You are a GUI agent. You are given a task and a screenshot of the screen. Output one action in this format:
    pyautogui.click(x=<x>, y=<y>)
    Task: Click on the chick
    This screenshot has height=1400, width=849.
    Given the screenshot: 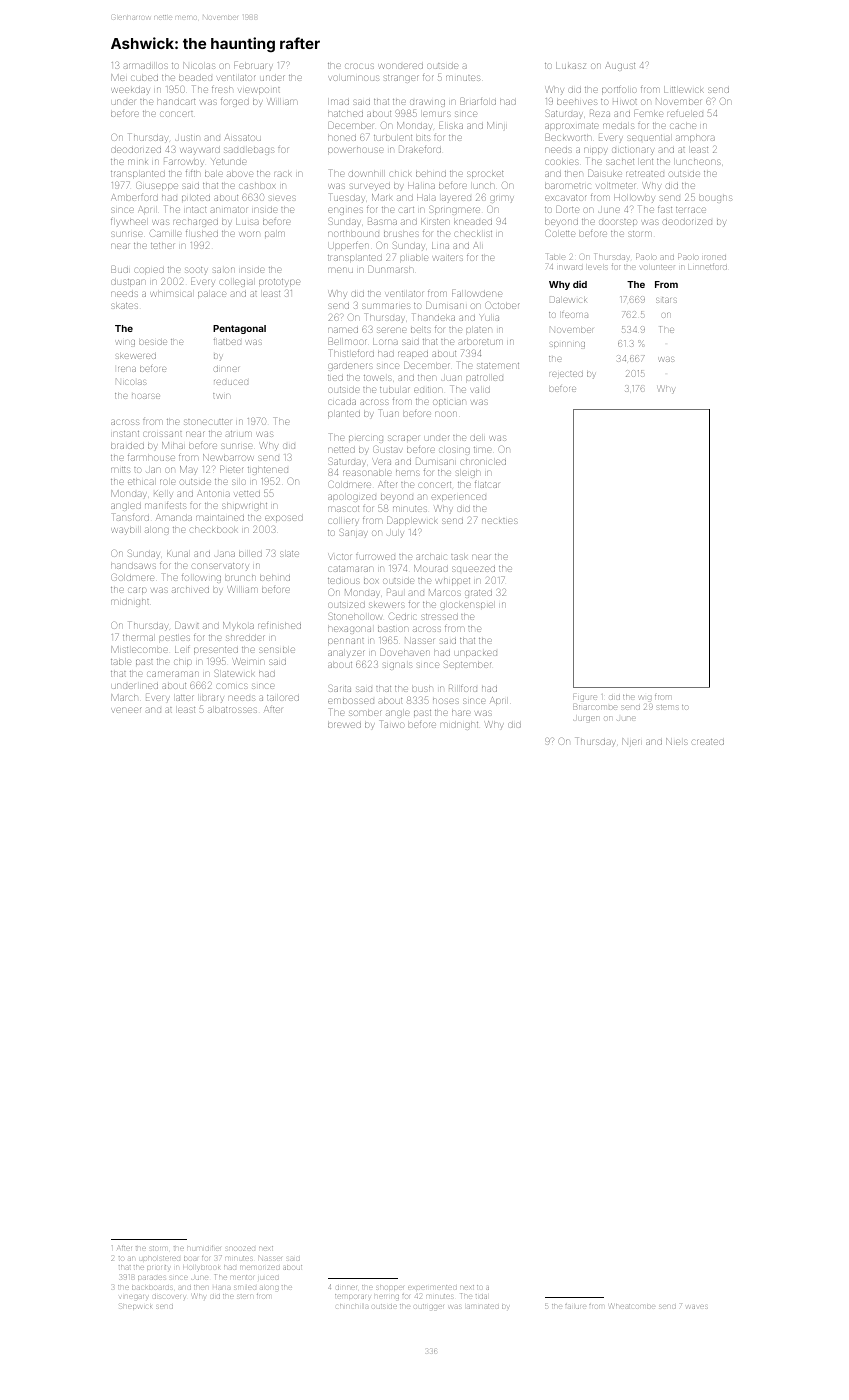 What is the action you would take?
    pyautogui.click(x=401, y=174)
